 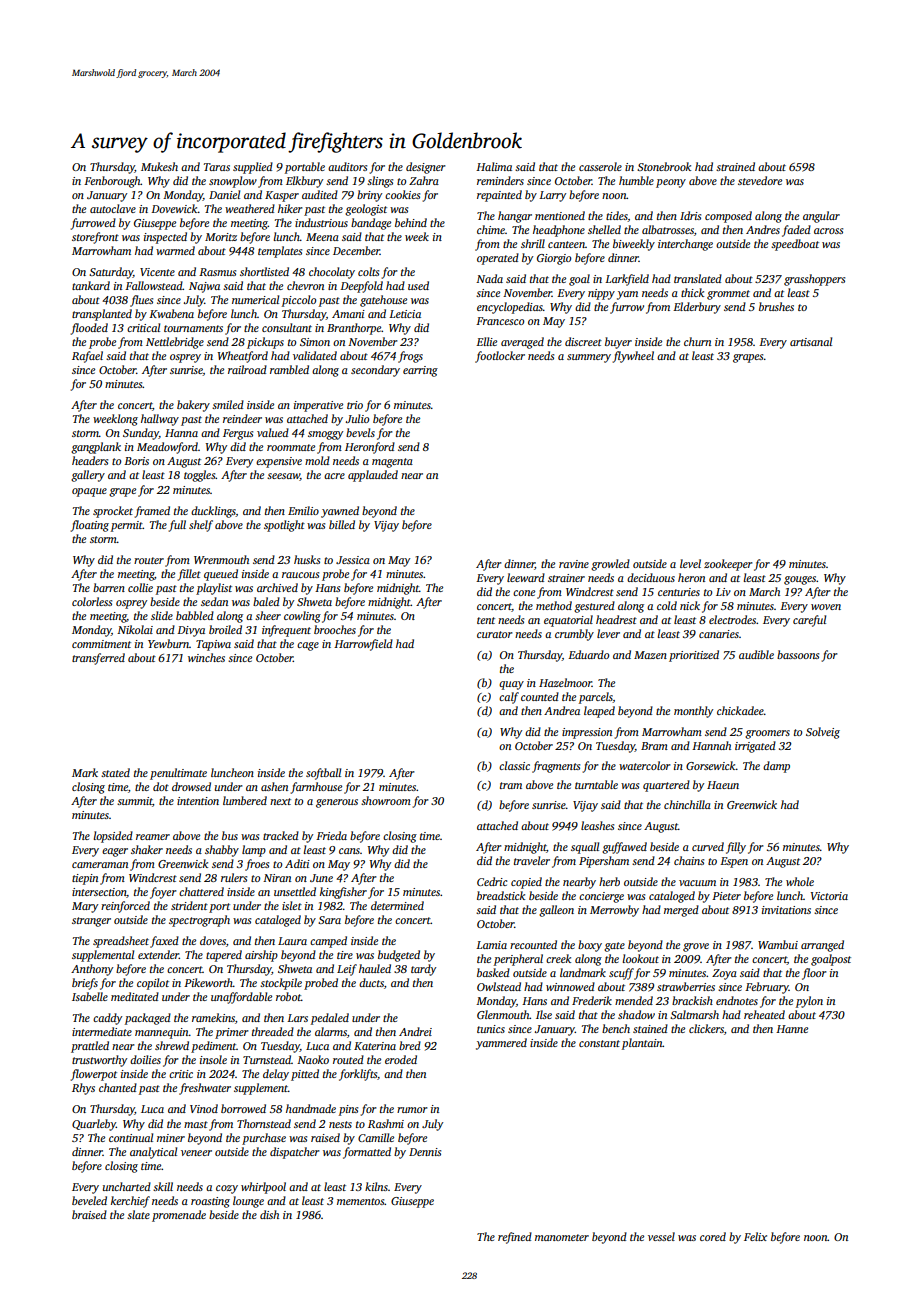 What do you see at coordinates (697, 341) in the image?
I see `churn` at bounding box center [697, 341].
